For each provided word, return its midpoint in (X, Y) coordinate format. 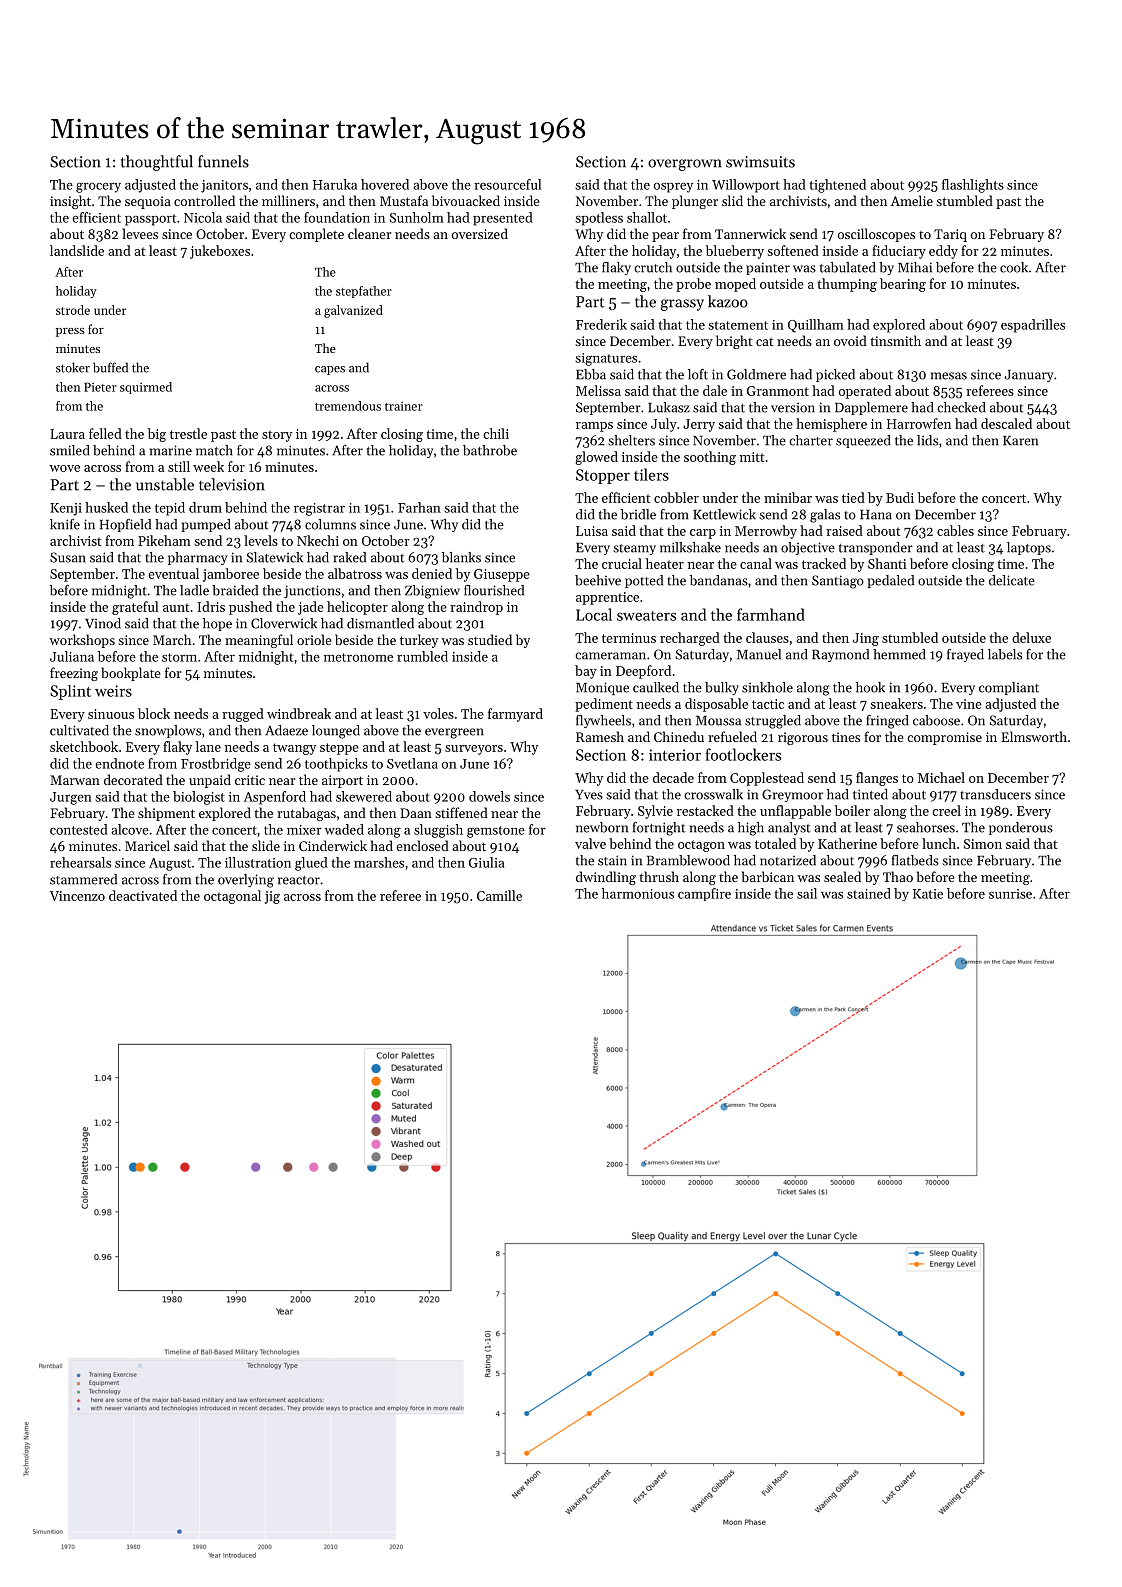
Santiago (838, 582)
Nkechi (318, 540)
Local (594, 614)
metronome (358, 657)
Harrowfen (919, 423)
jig (272, 897)
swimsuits (760, 162)
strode (73, 310)
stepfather (364, 292)
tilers (651, 474)
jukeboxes (220, 252)
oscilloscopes (876, 235)
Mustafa (404, 200)
